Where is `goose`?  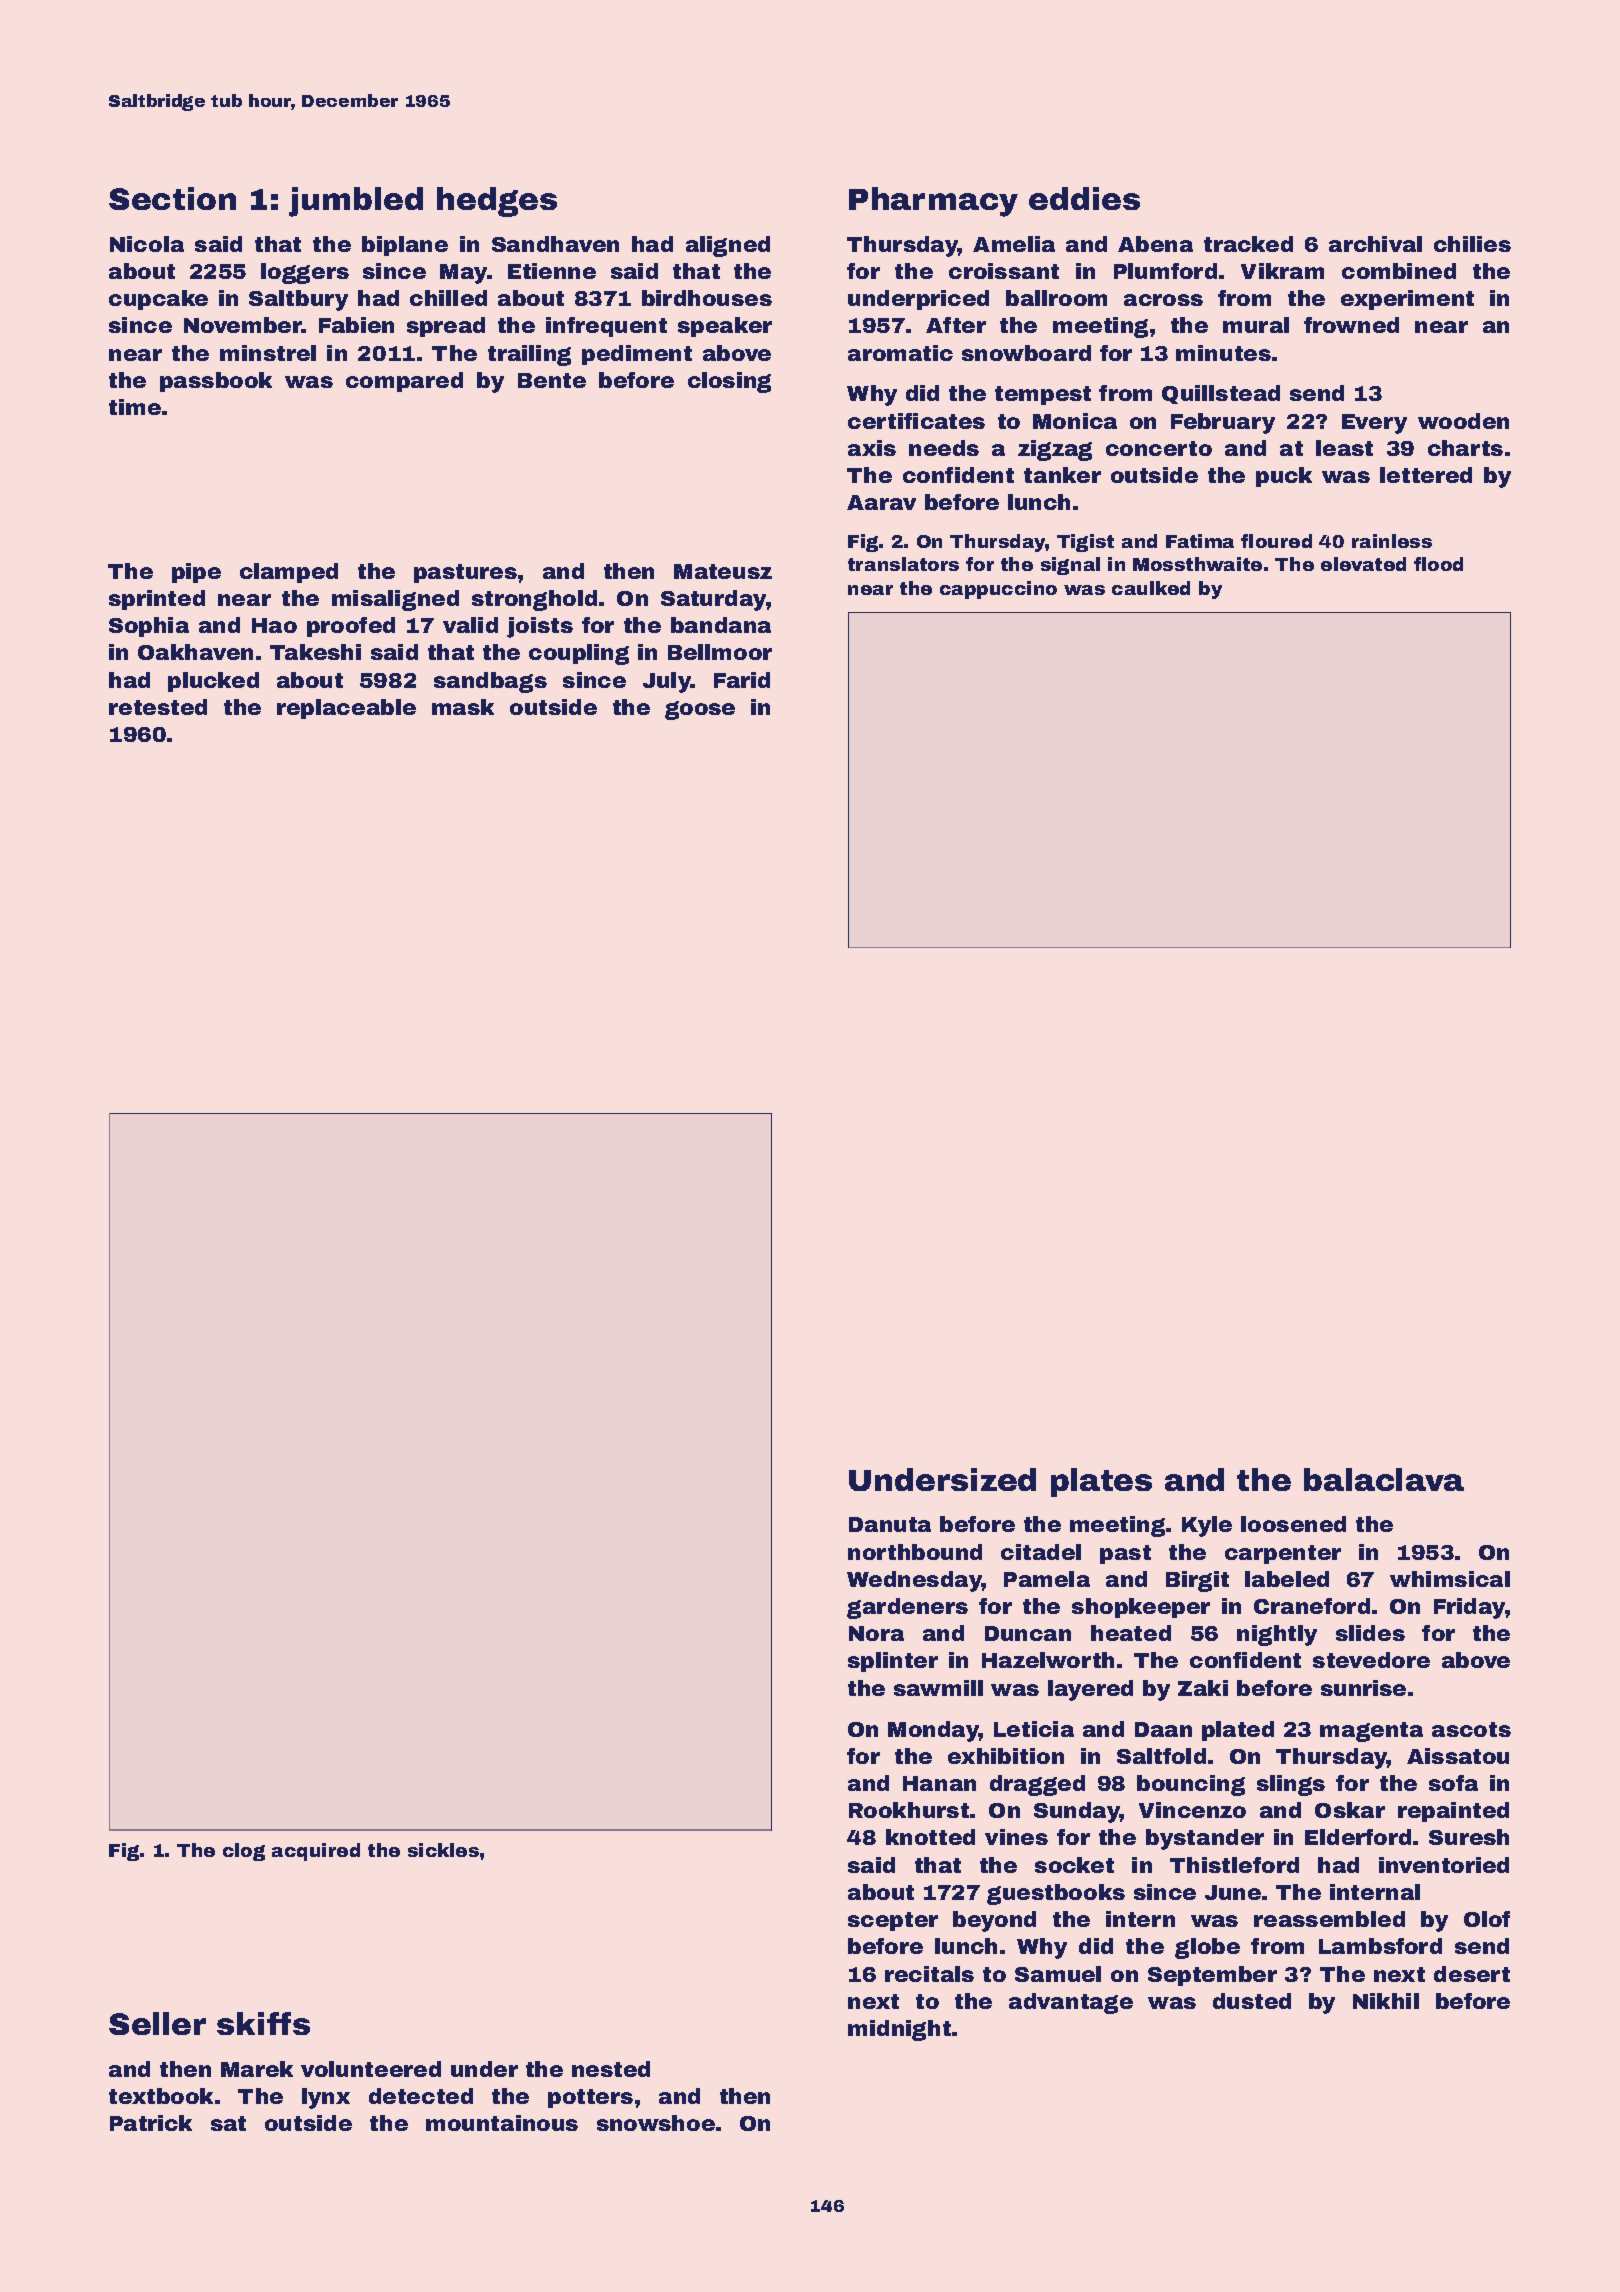 goose is located at coordinates (700, 710).
